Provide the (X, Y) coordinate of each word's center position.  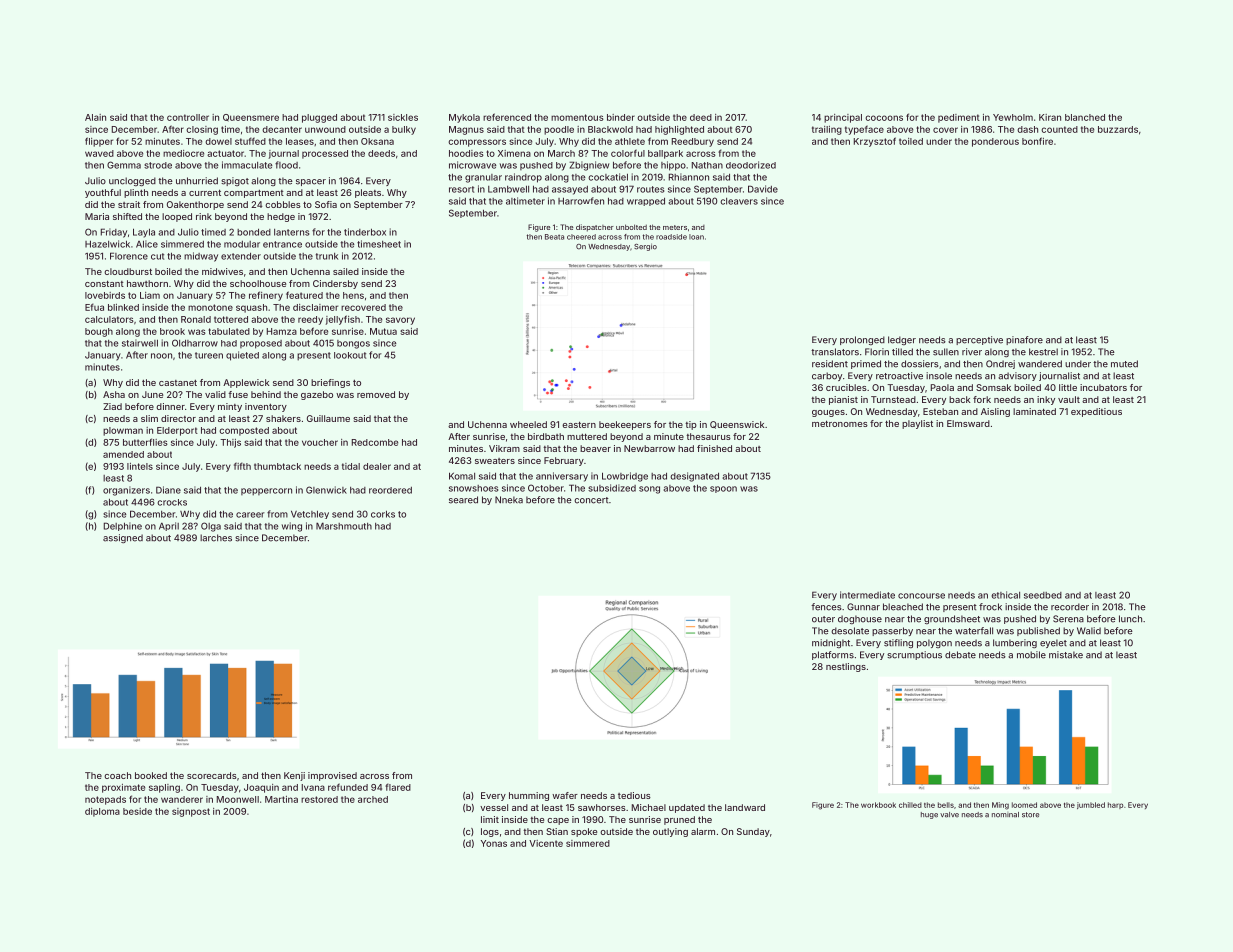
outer (823, 619)
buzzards (1118, 129)
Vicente (546, 843)
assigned (123, 538)
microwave (473, 165)
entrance (282, 244)
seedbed (1043, 595)
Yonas (494, 843)
